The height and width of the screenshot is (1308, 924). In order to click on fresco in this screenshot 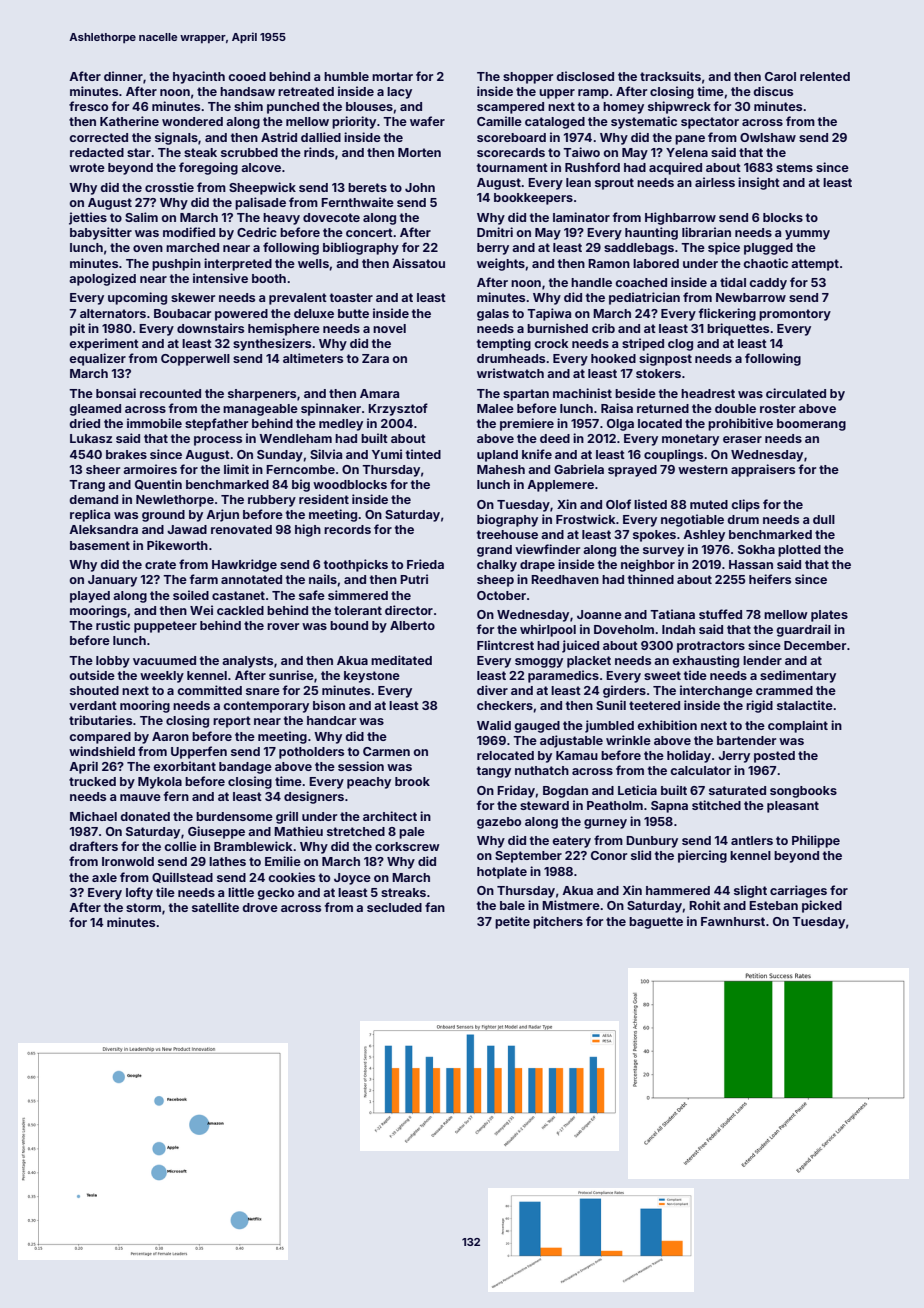, I will do `click(88, 106)`.
